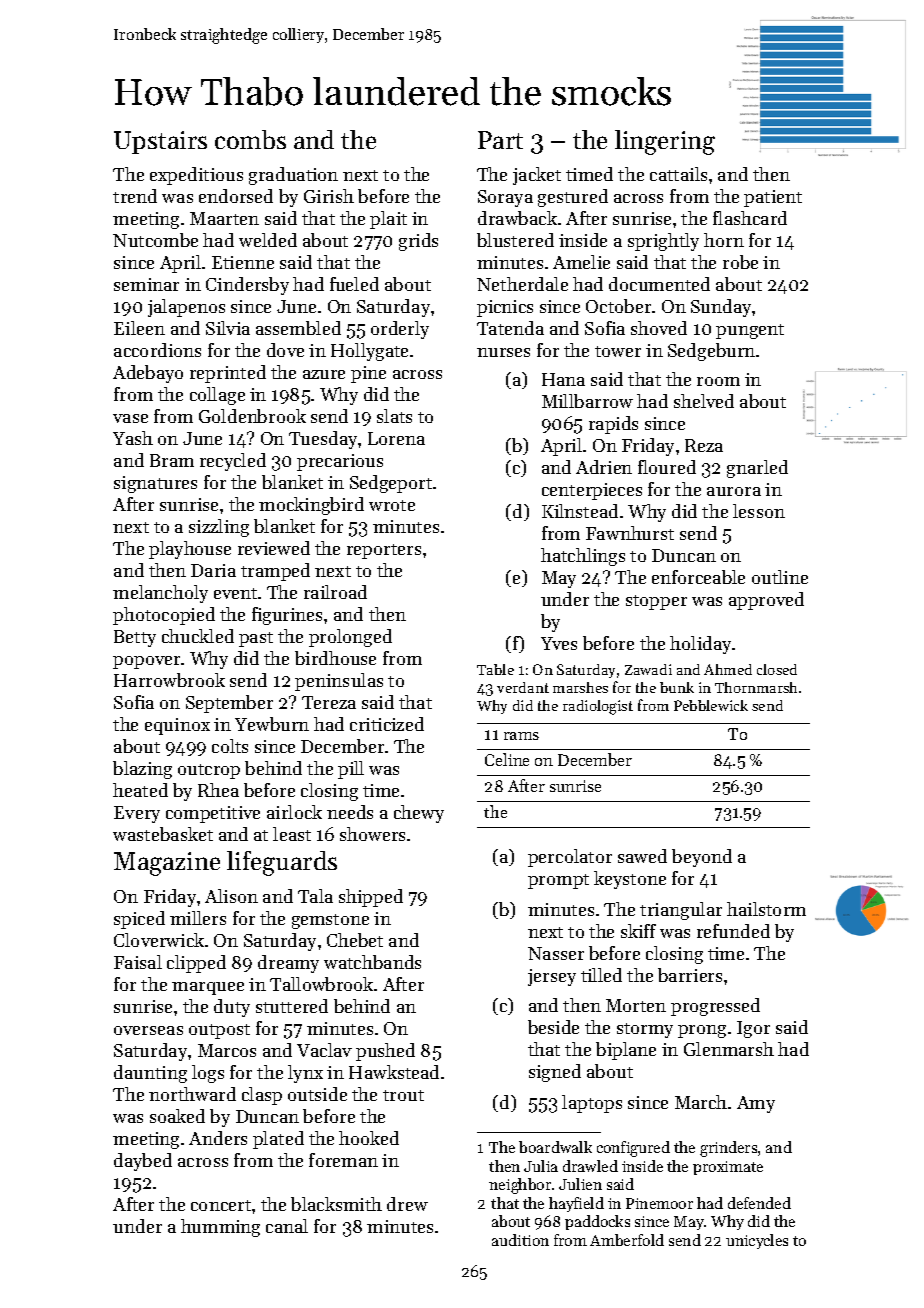 The width and height of the document is (924, 1308). What do you see at coordinates (287, 1226) in the document?
I see `canal` at bounding box center [287, 1226].
